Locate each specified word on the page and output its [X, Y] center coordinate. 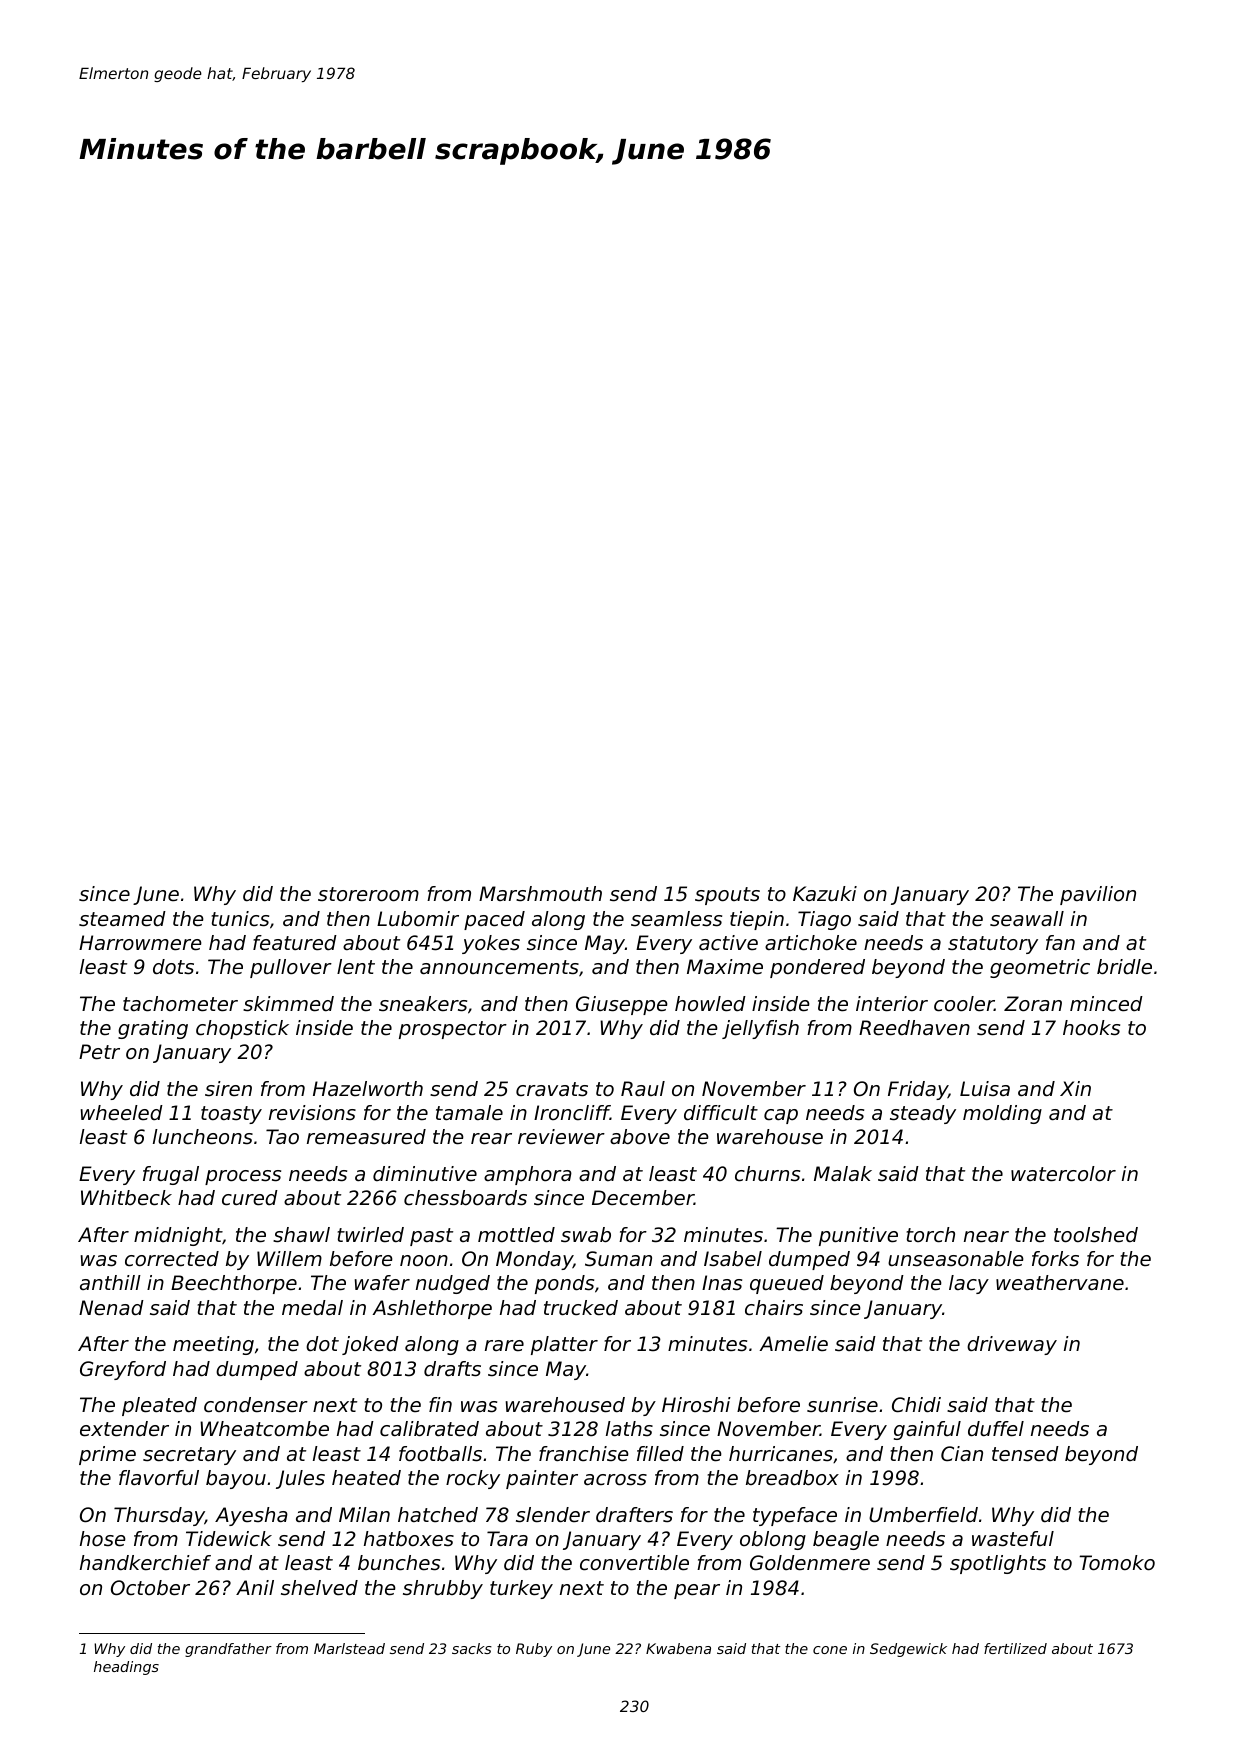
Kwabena [678, 1648]
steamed [122, 919]
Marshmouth [540, 894]
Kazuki [825, 893]
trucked [581, 1308]
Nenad [111, 1308]
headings [126, 1668]
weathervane [1060, 1283]
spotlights [998, 1564]
